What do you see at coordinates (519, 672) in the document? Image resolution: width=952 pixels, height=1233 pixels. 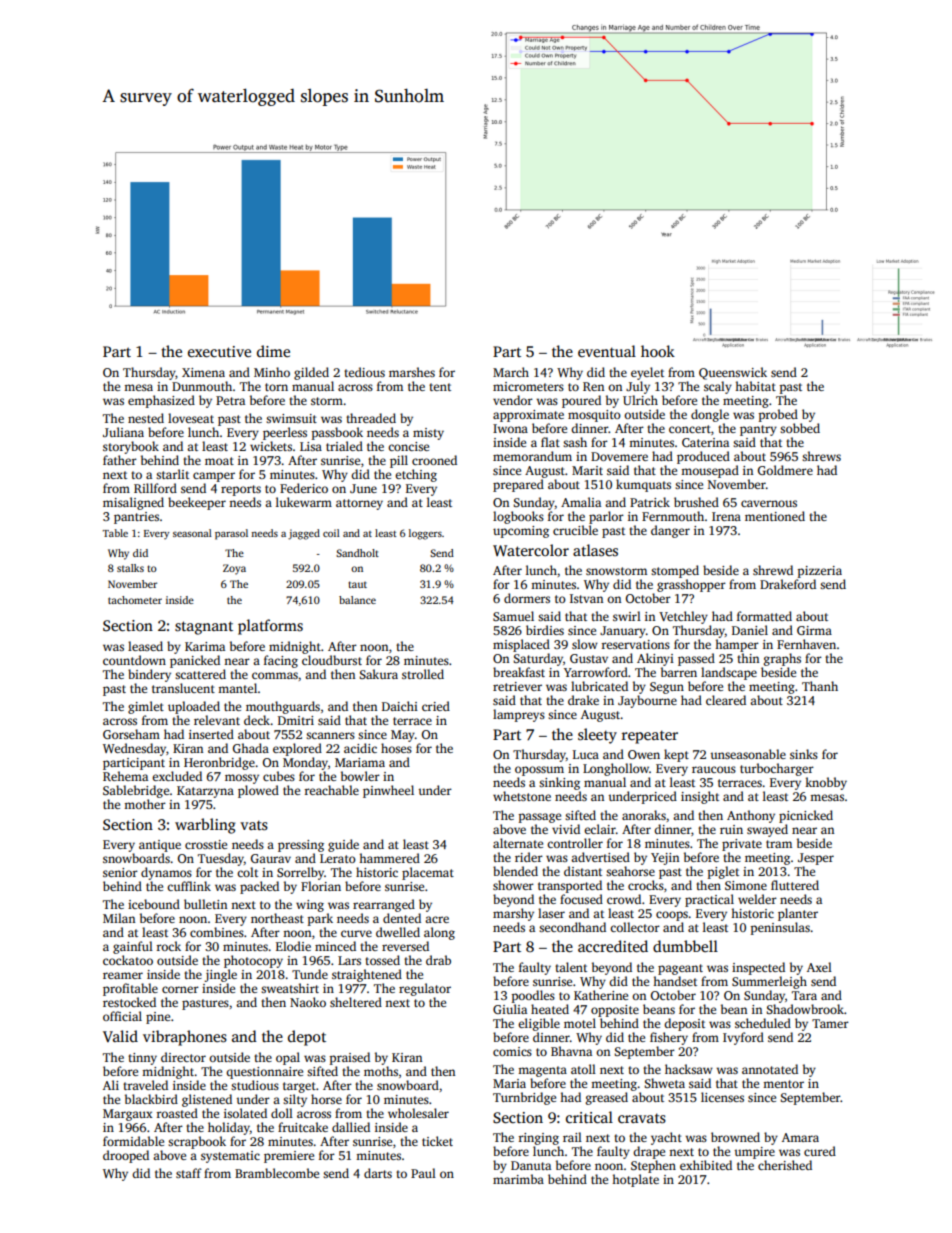 I see `breakfast` at bounding box center [519, 672].
